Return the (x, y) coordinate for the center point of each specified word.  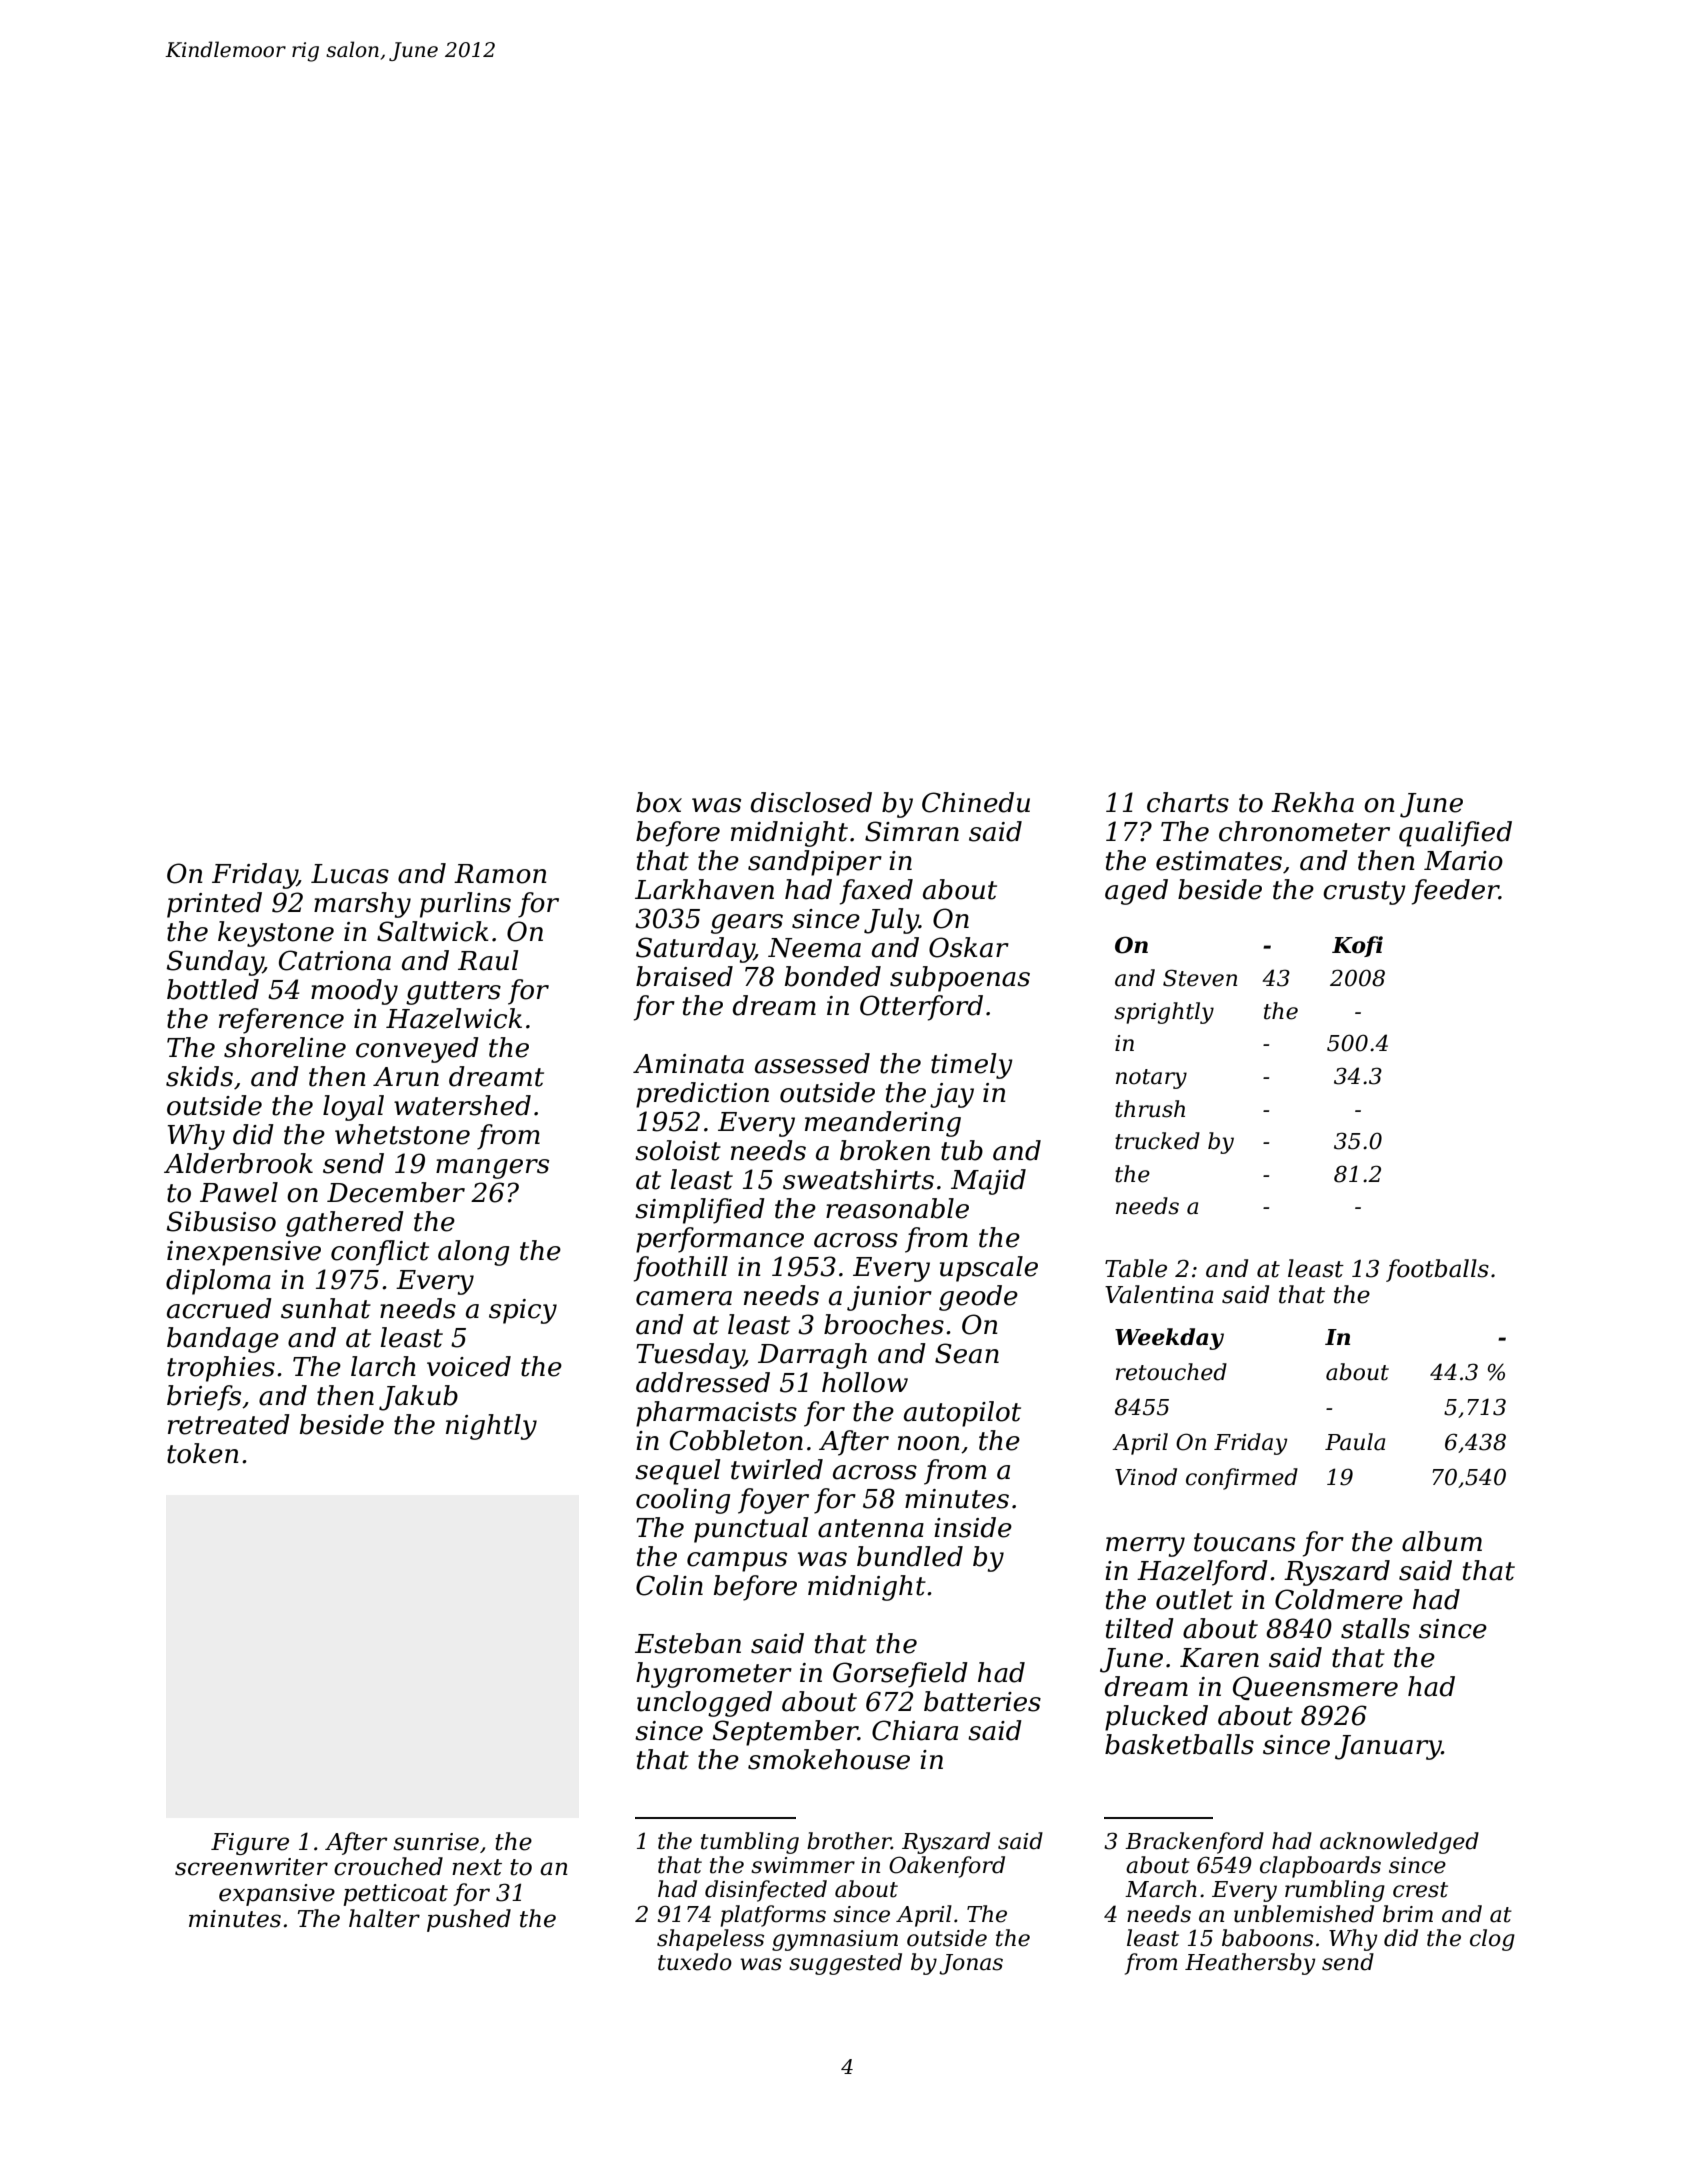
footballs (1437, 1270)
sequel (677, 1472)
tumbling (750, 1843)
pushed (469, 1920)
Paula (1355, 1442)
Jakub (418, 1398)
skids (199, 1076)
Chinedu (976, 802)
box (659, 802)
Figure (250, 1844)
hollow (865, 1382)
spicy (523, 1311)
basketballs (1179, 1744)
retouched (1171, 1372)
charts (1188, 802)
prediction (702, 1095)
